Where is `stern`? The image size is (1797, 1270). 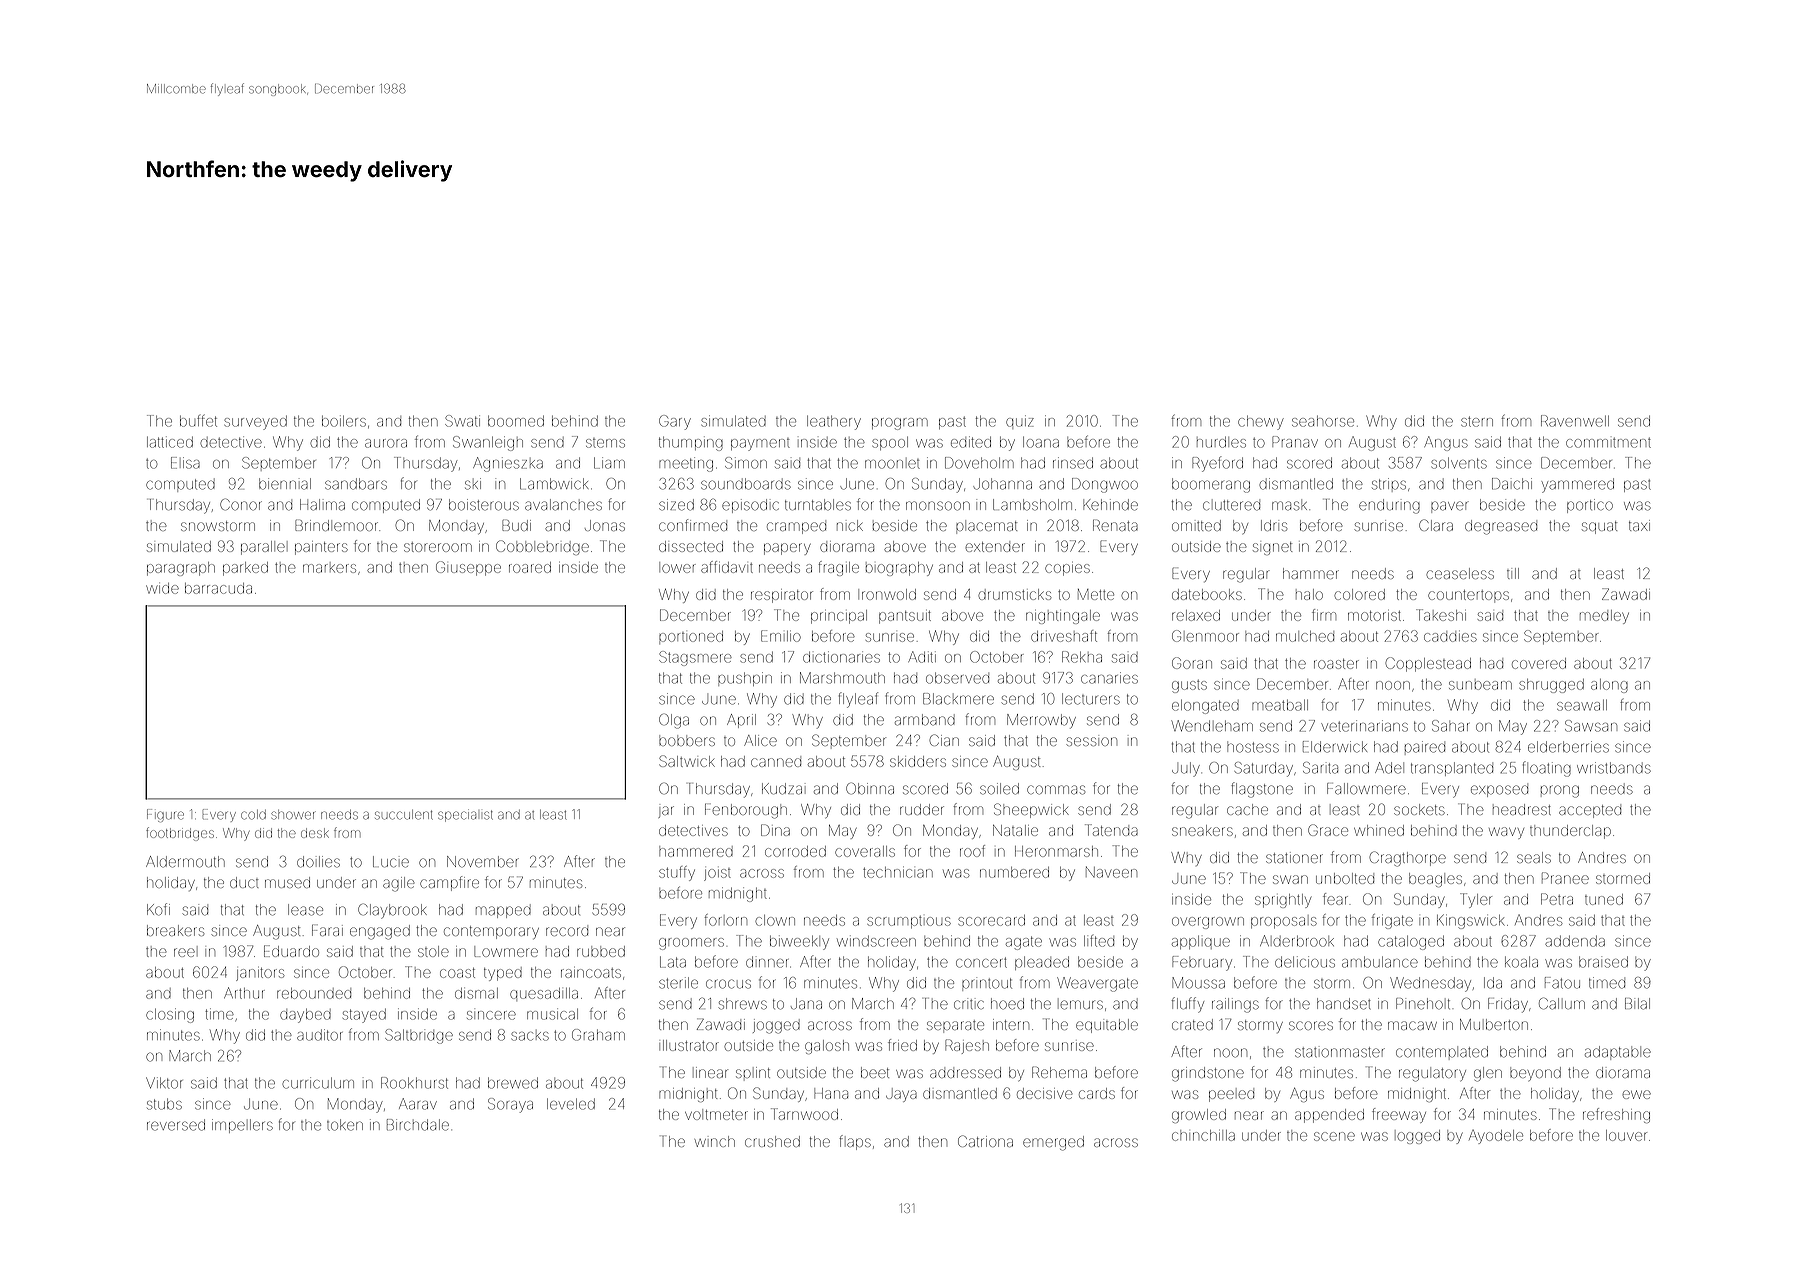
stern is located at coordinates (1477, 421).
